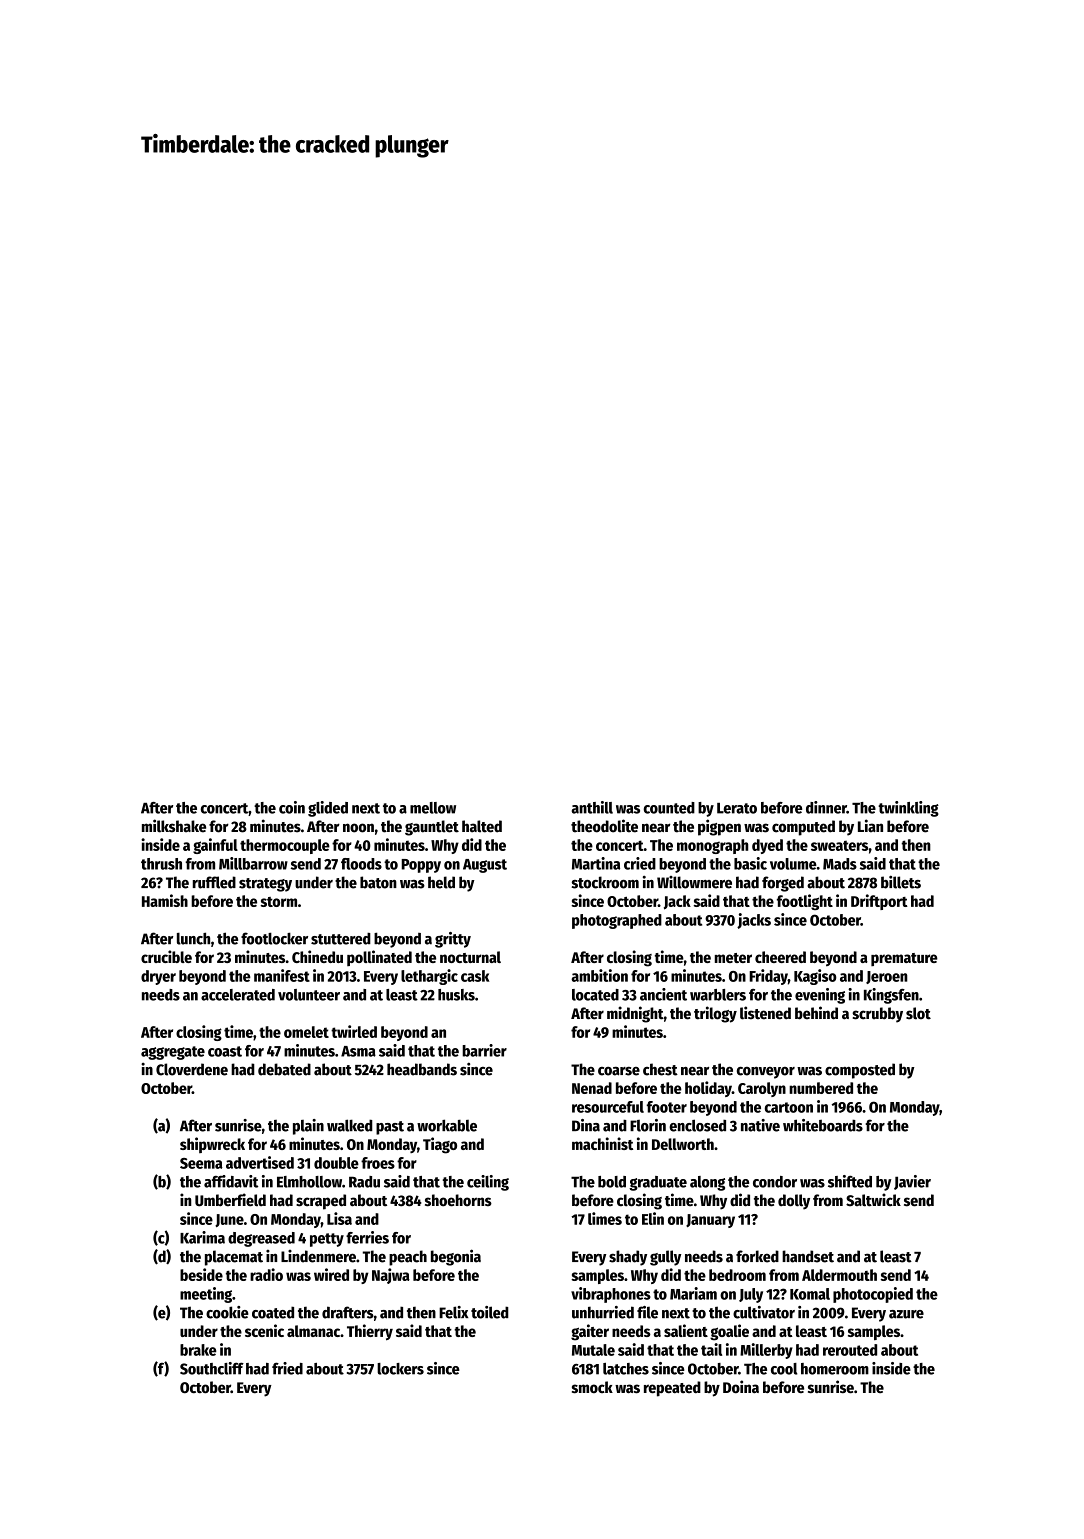 The image size is (1084, 1539). Describe the element at coordinates (264, 1330) in the page. I see `scenic` at that location.
